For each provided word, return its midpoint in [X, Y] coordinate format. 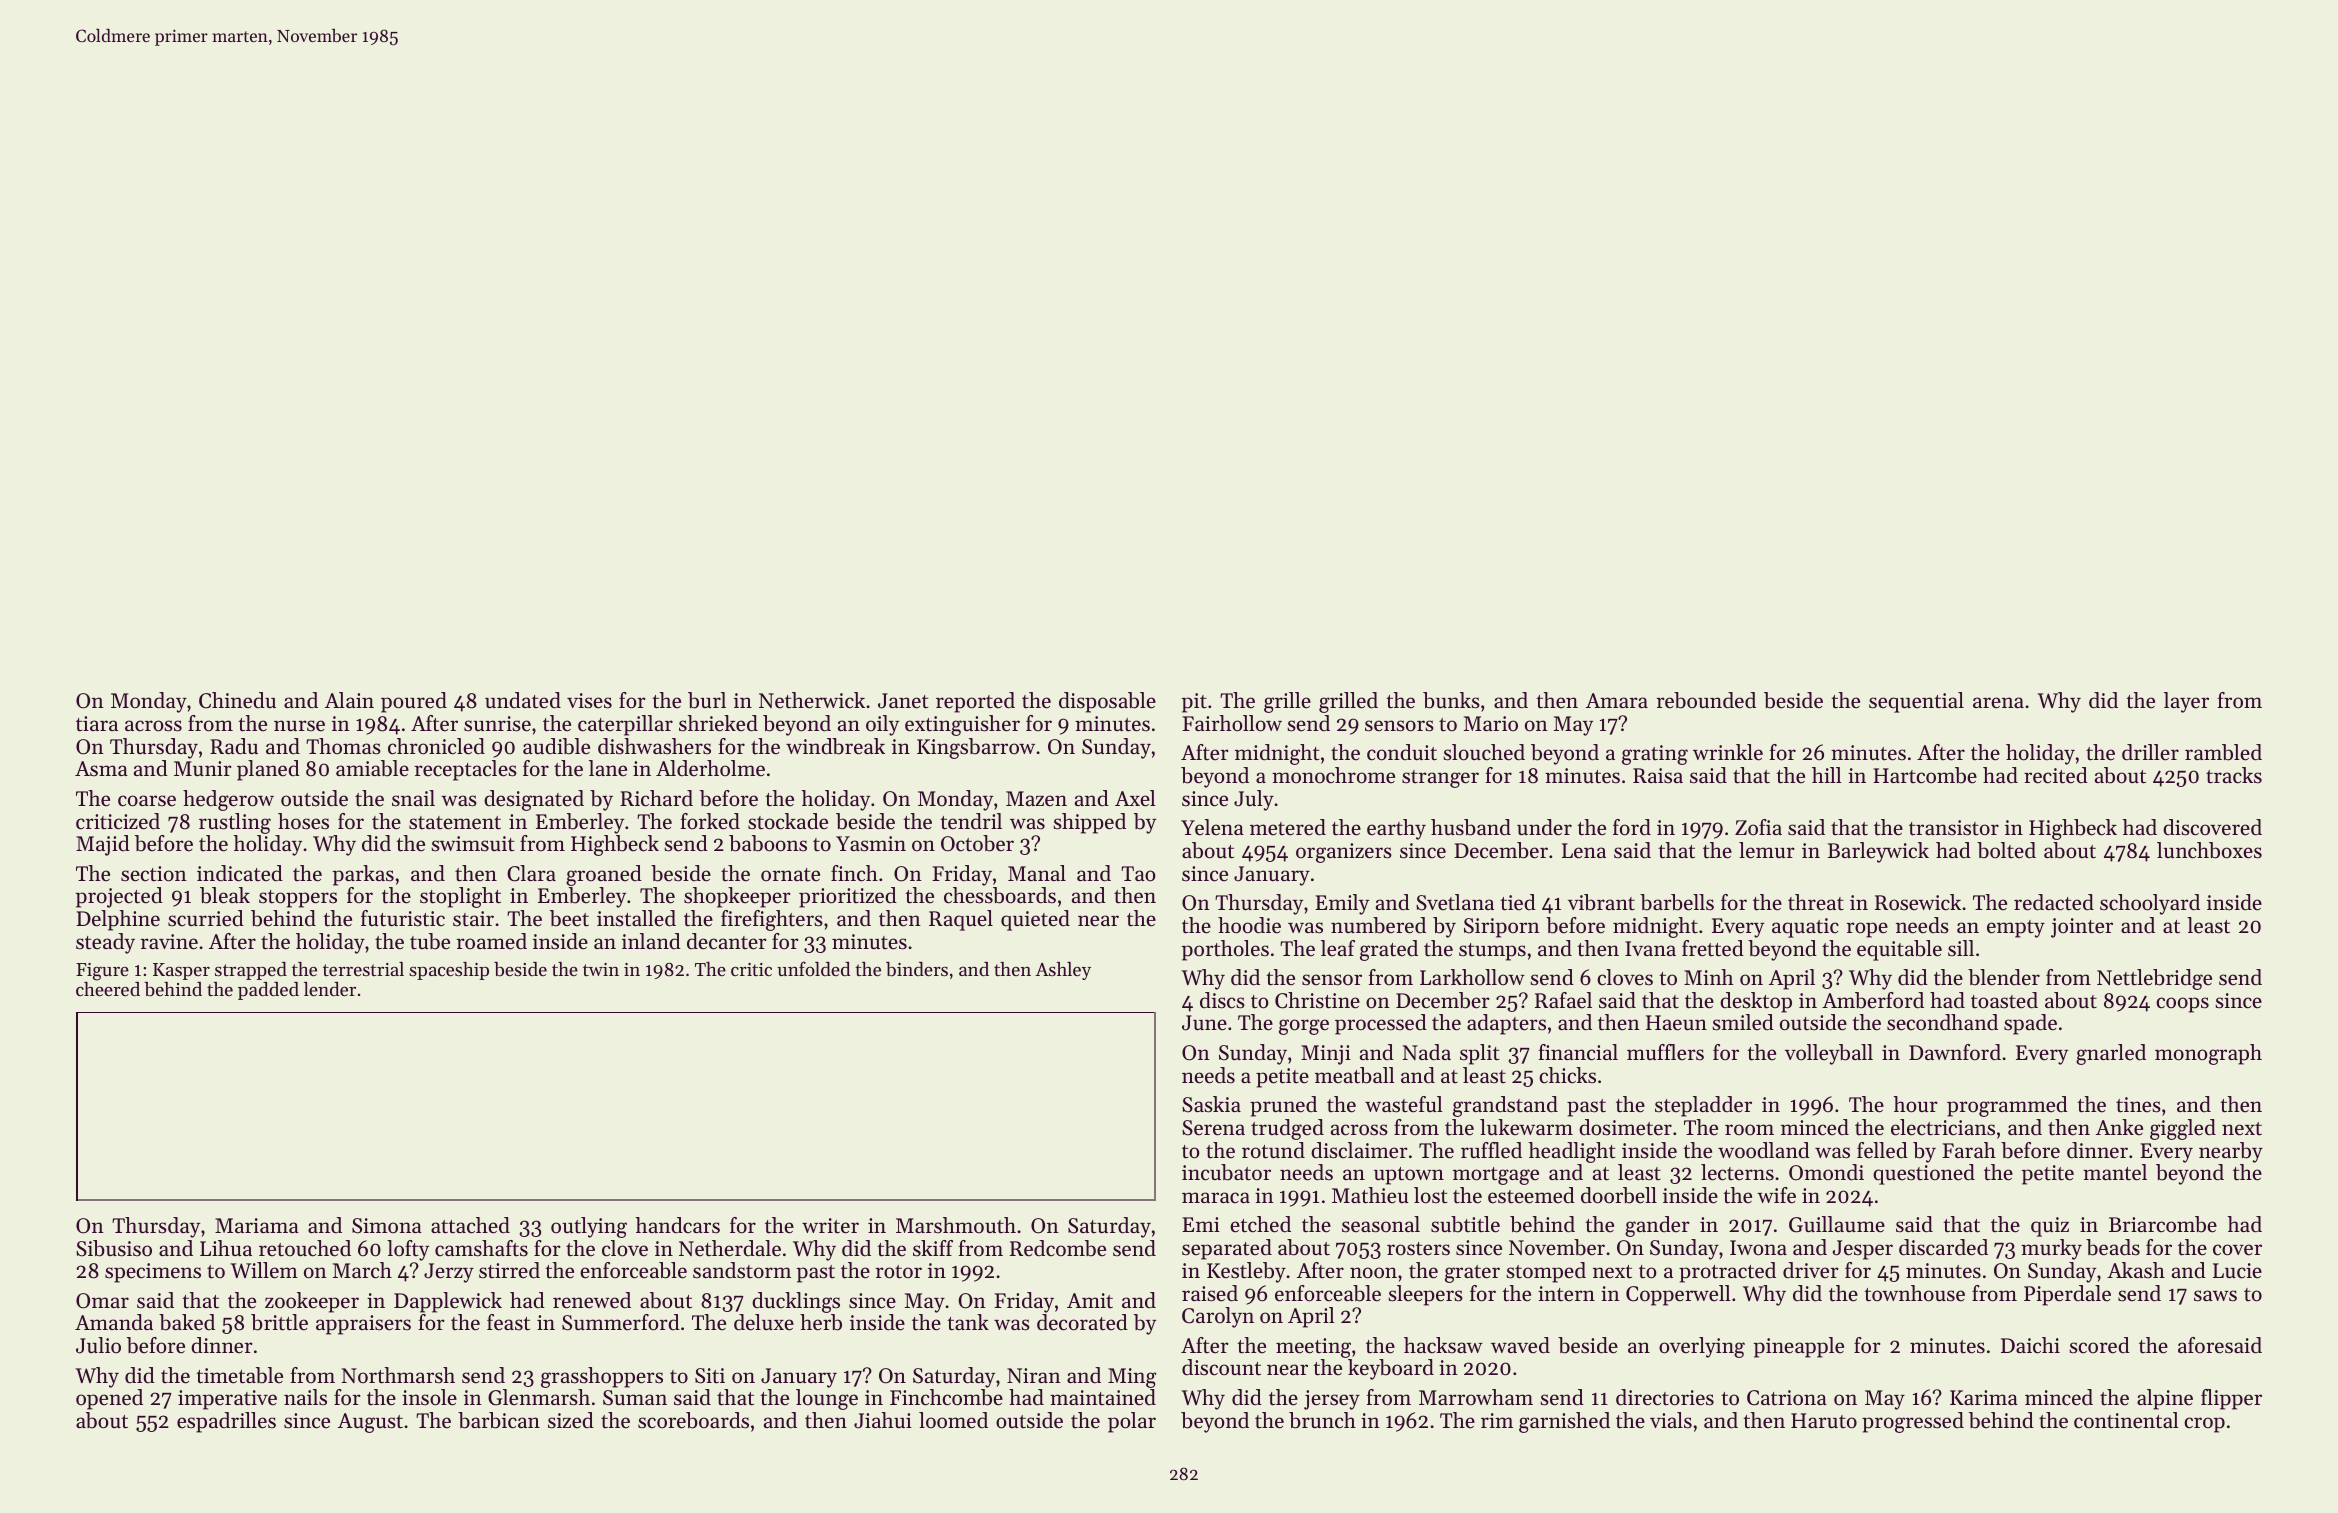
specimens [153, 1273]
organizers [1344, 853]
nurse [299, 726]
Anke [2119, 1127]
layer [2186, 702]
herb [821, 1322]
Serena [1213, 1128]
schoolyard [2150, 904]
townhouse [1914, 1293]
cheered [108, 989]
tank [968, 1322]
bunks [1451, 700]
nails [305, 1397]
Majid [103, 845]
